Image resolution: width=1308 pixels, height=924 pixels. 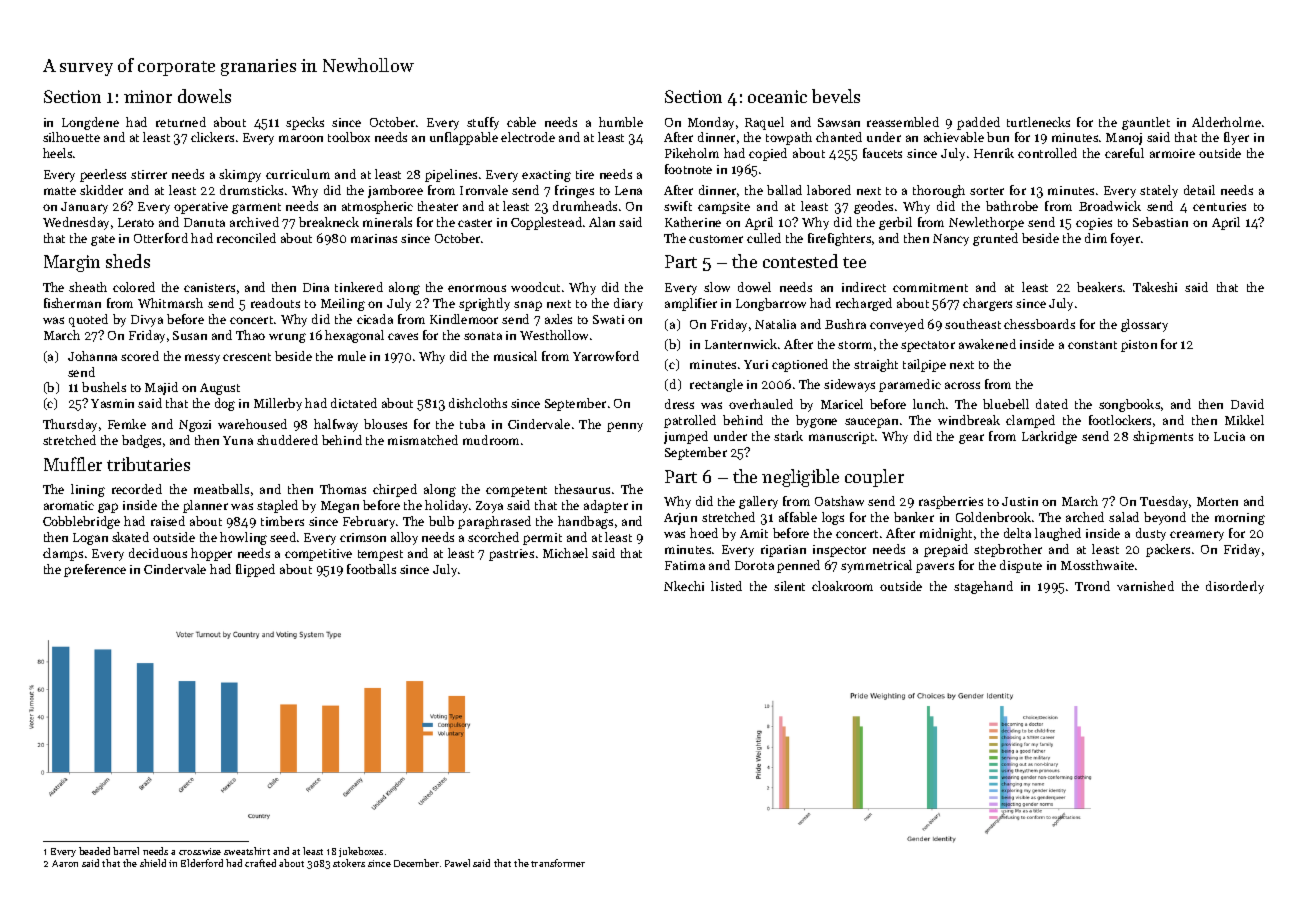 What do you see at coordinates (1039, 324) in the document?
I see `chessboards` at bounding box center [1039, 324].
